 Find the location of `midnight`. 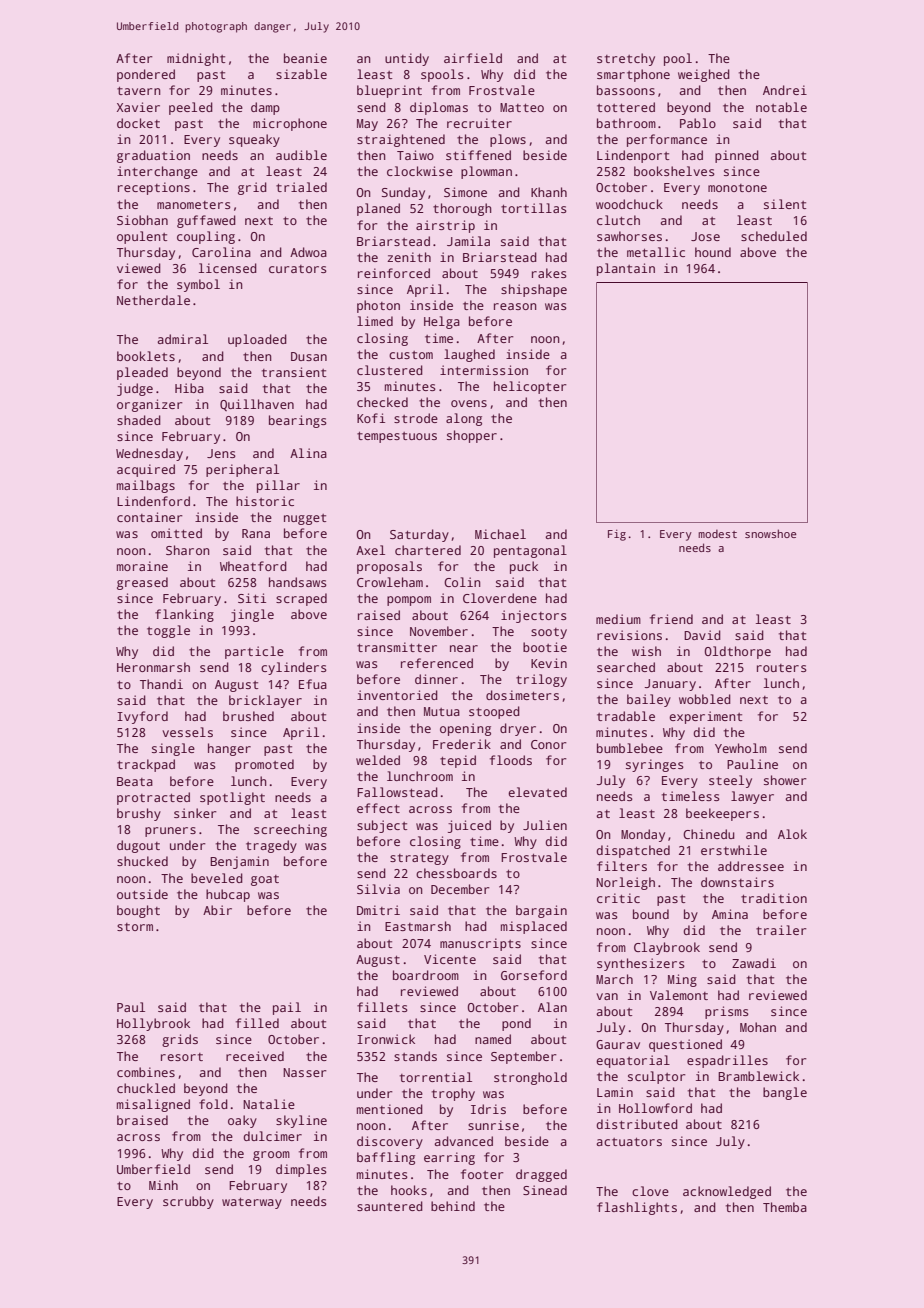

midnight is located at coordinates (196, 59).
